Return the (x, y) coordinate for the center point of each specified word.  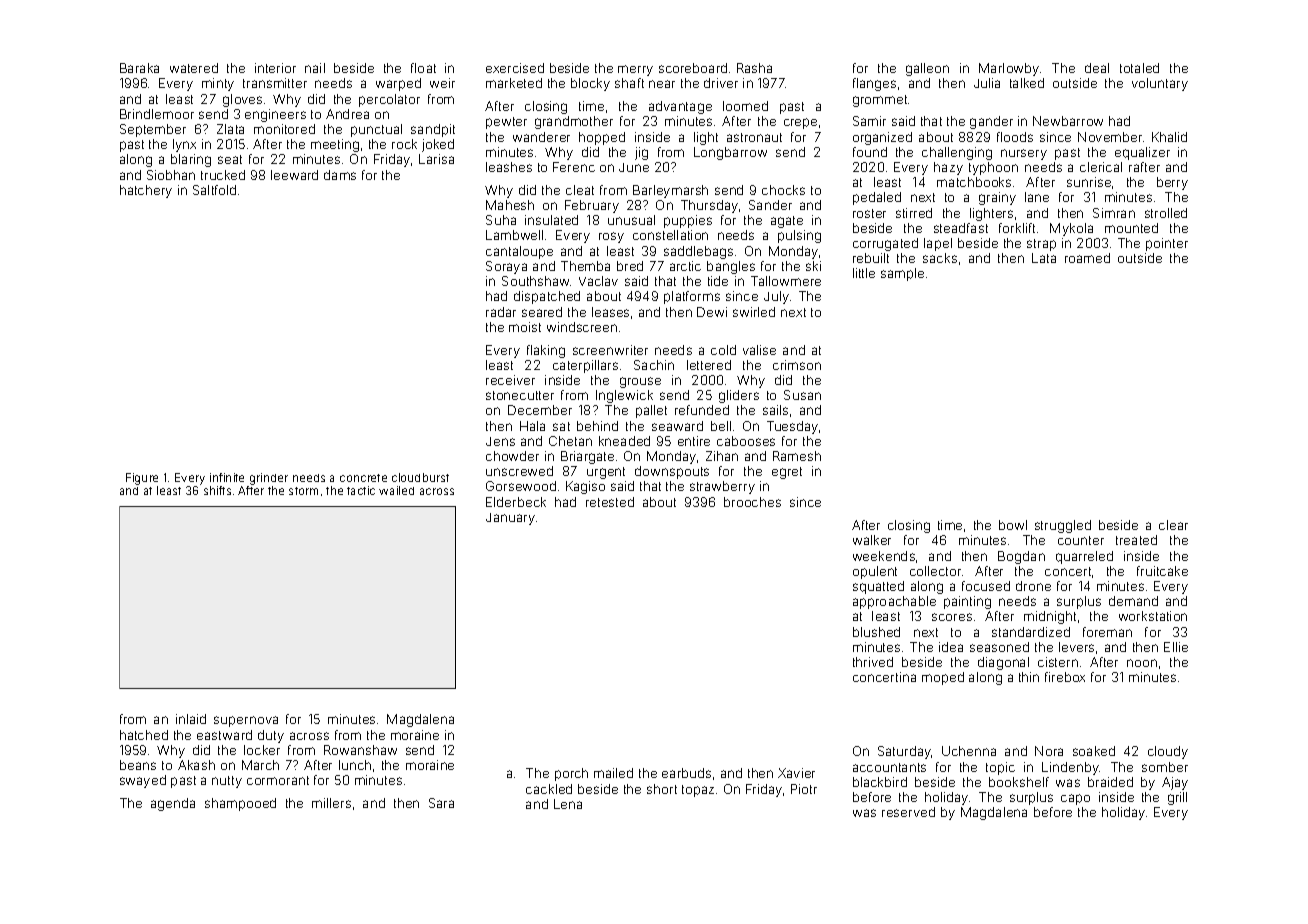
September (153, 130)
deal (1097, 68)
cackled (549, 789)
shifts (217, 490)
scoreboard (693, 68)
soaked (1094, 751)
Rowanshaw (360, 750)
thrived (873, 662)
